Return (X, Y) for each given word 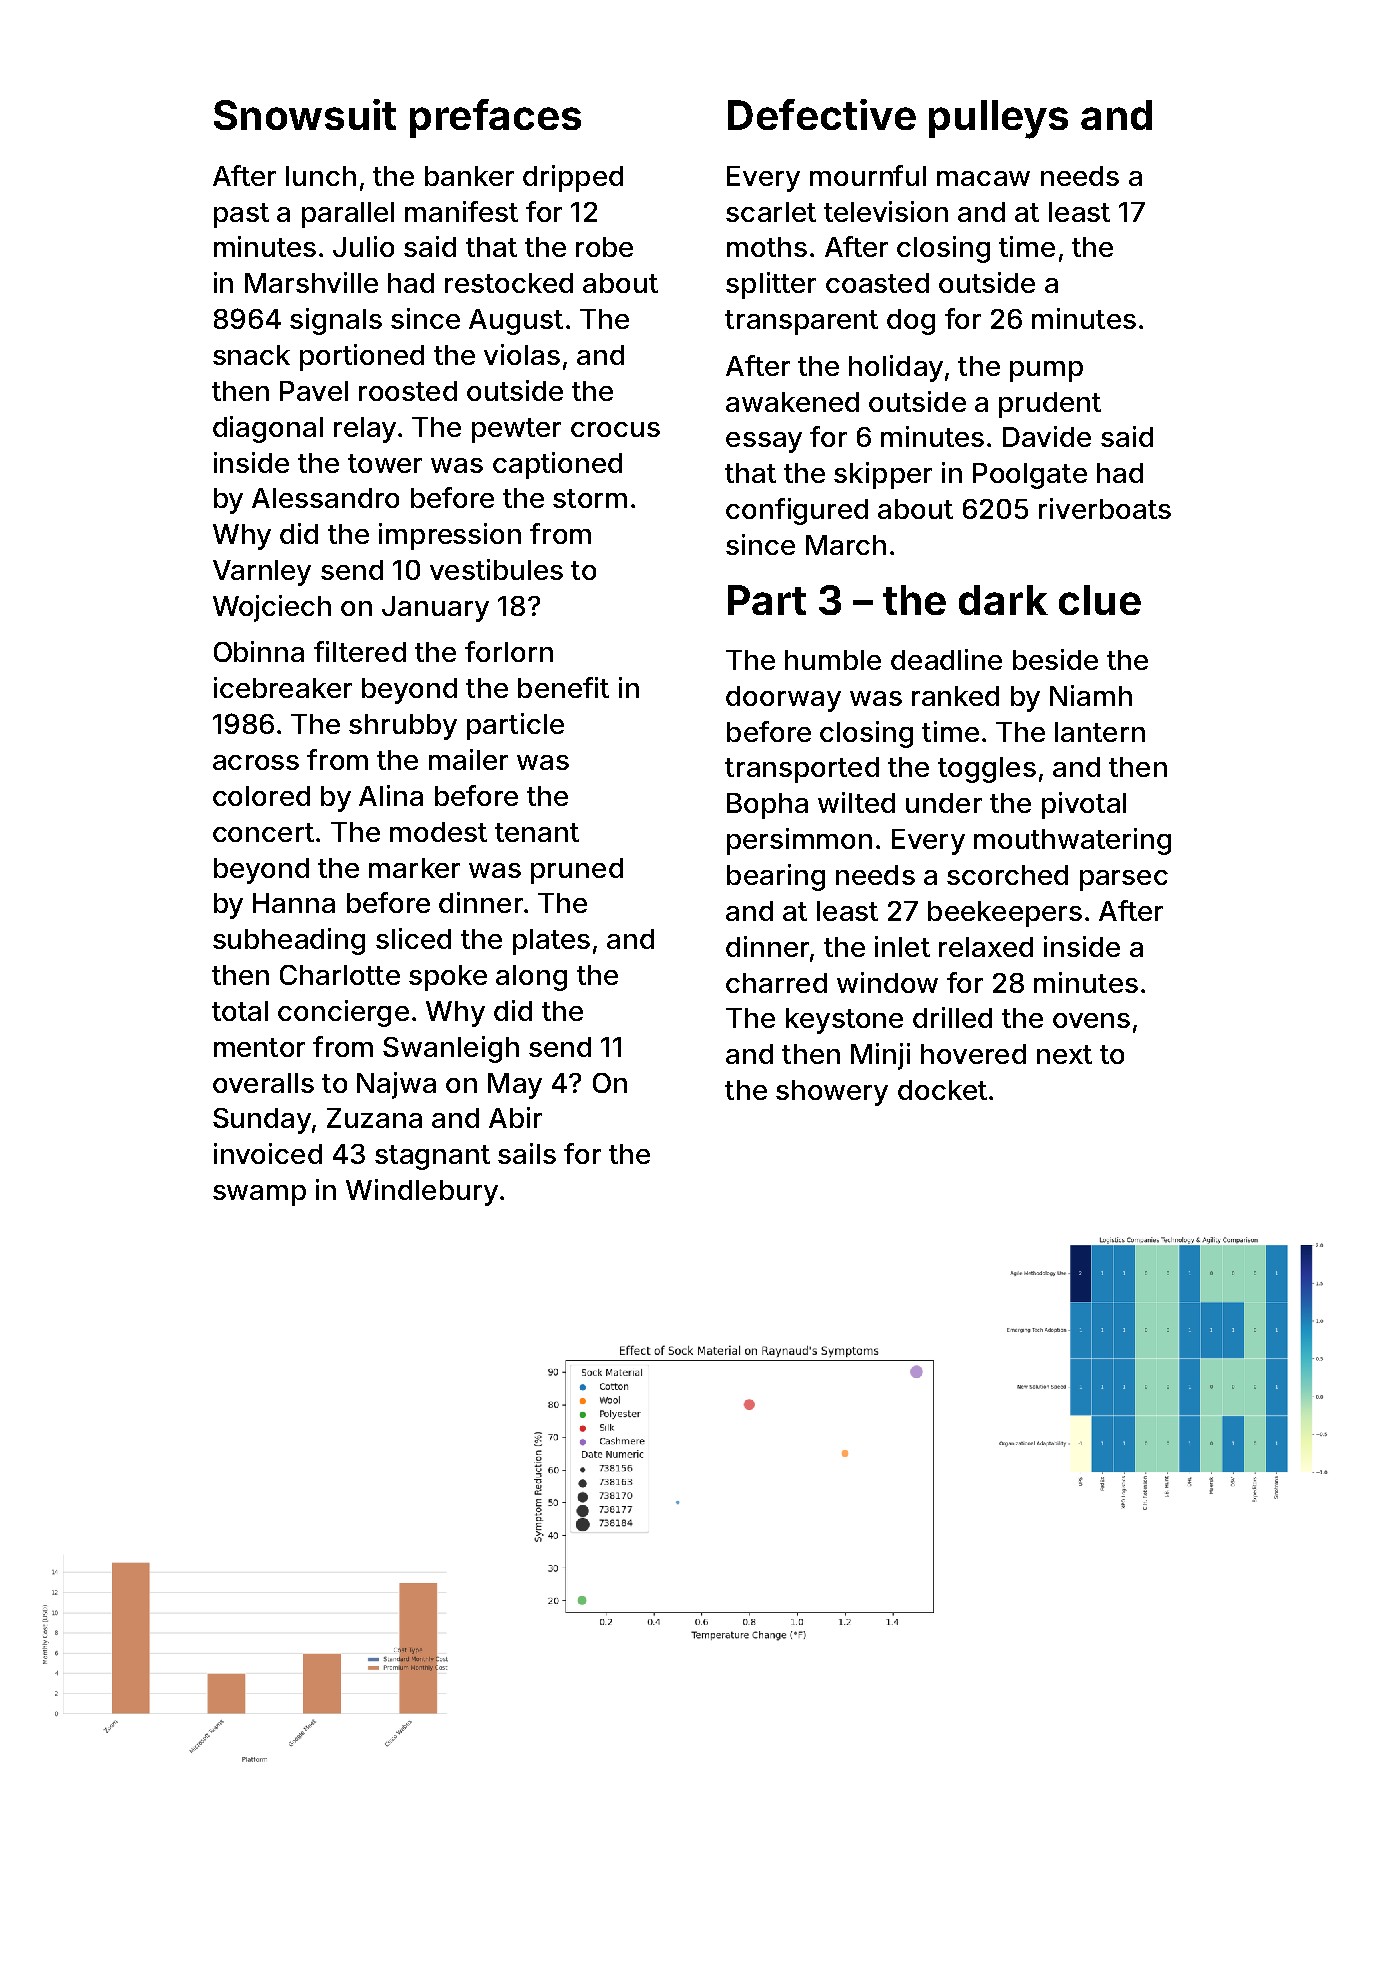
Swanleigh (451, 1049)
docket (942, 1090)
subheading (289, 941)
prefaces (495, 118)
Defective (822, 114)
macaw (983, 178)
